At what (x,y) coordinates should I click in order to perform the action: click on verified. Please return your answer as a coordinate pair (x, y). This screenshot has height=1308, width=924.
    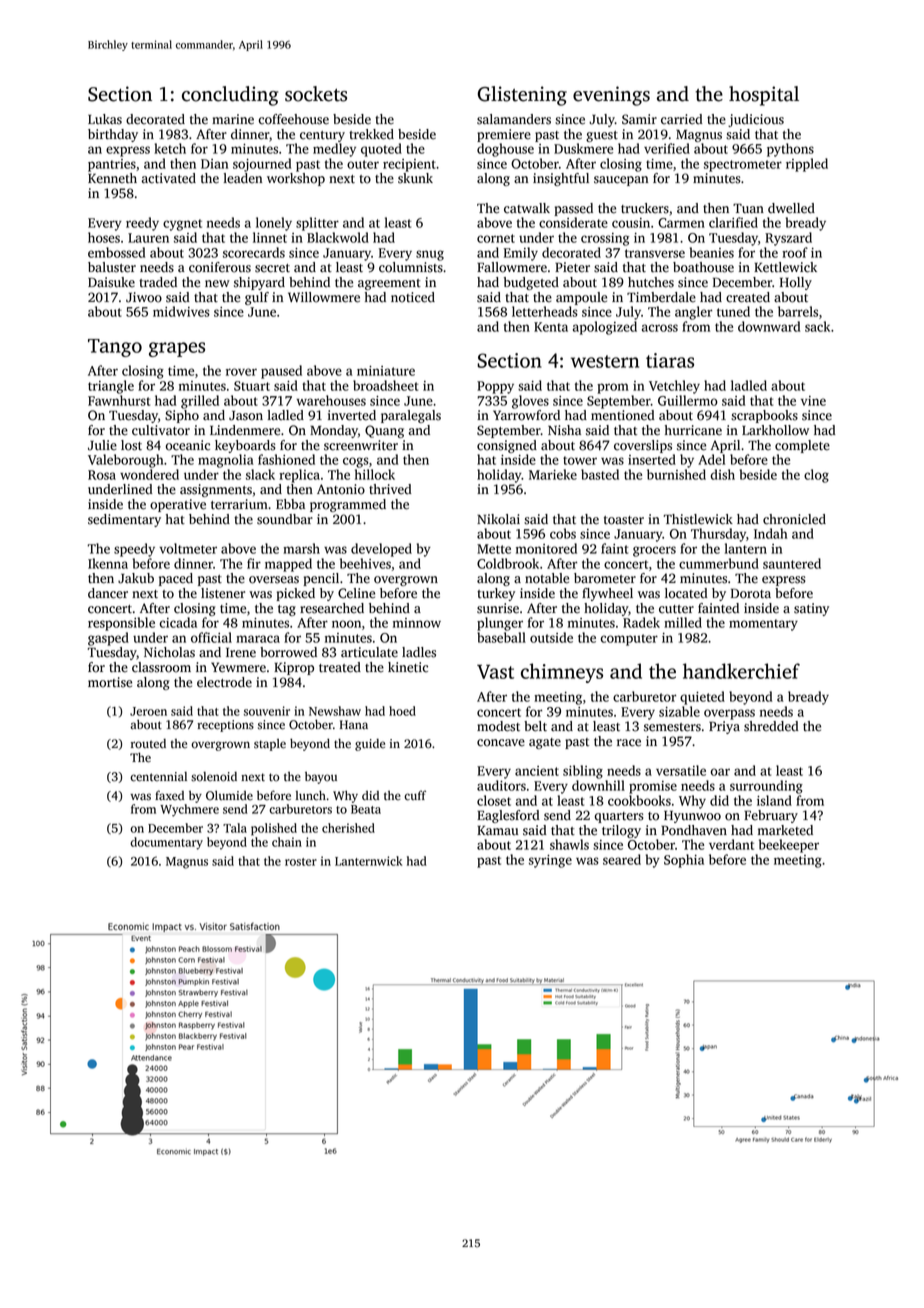
    Looking at the image, I should click on (667, 148).
